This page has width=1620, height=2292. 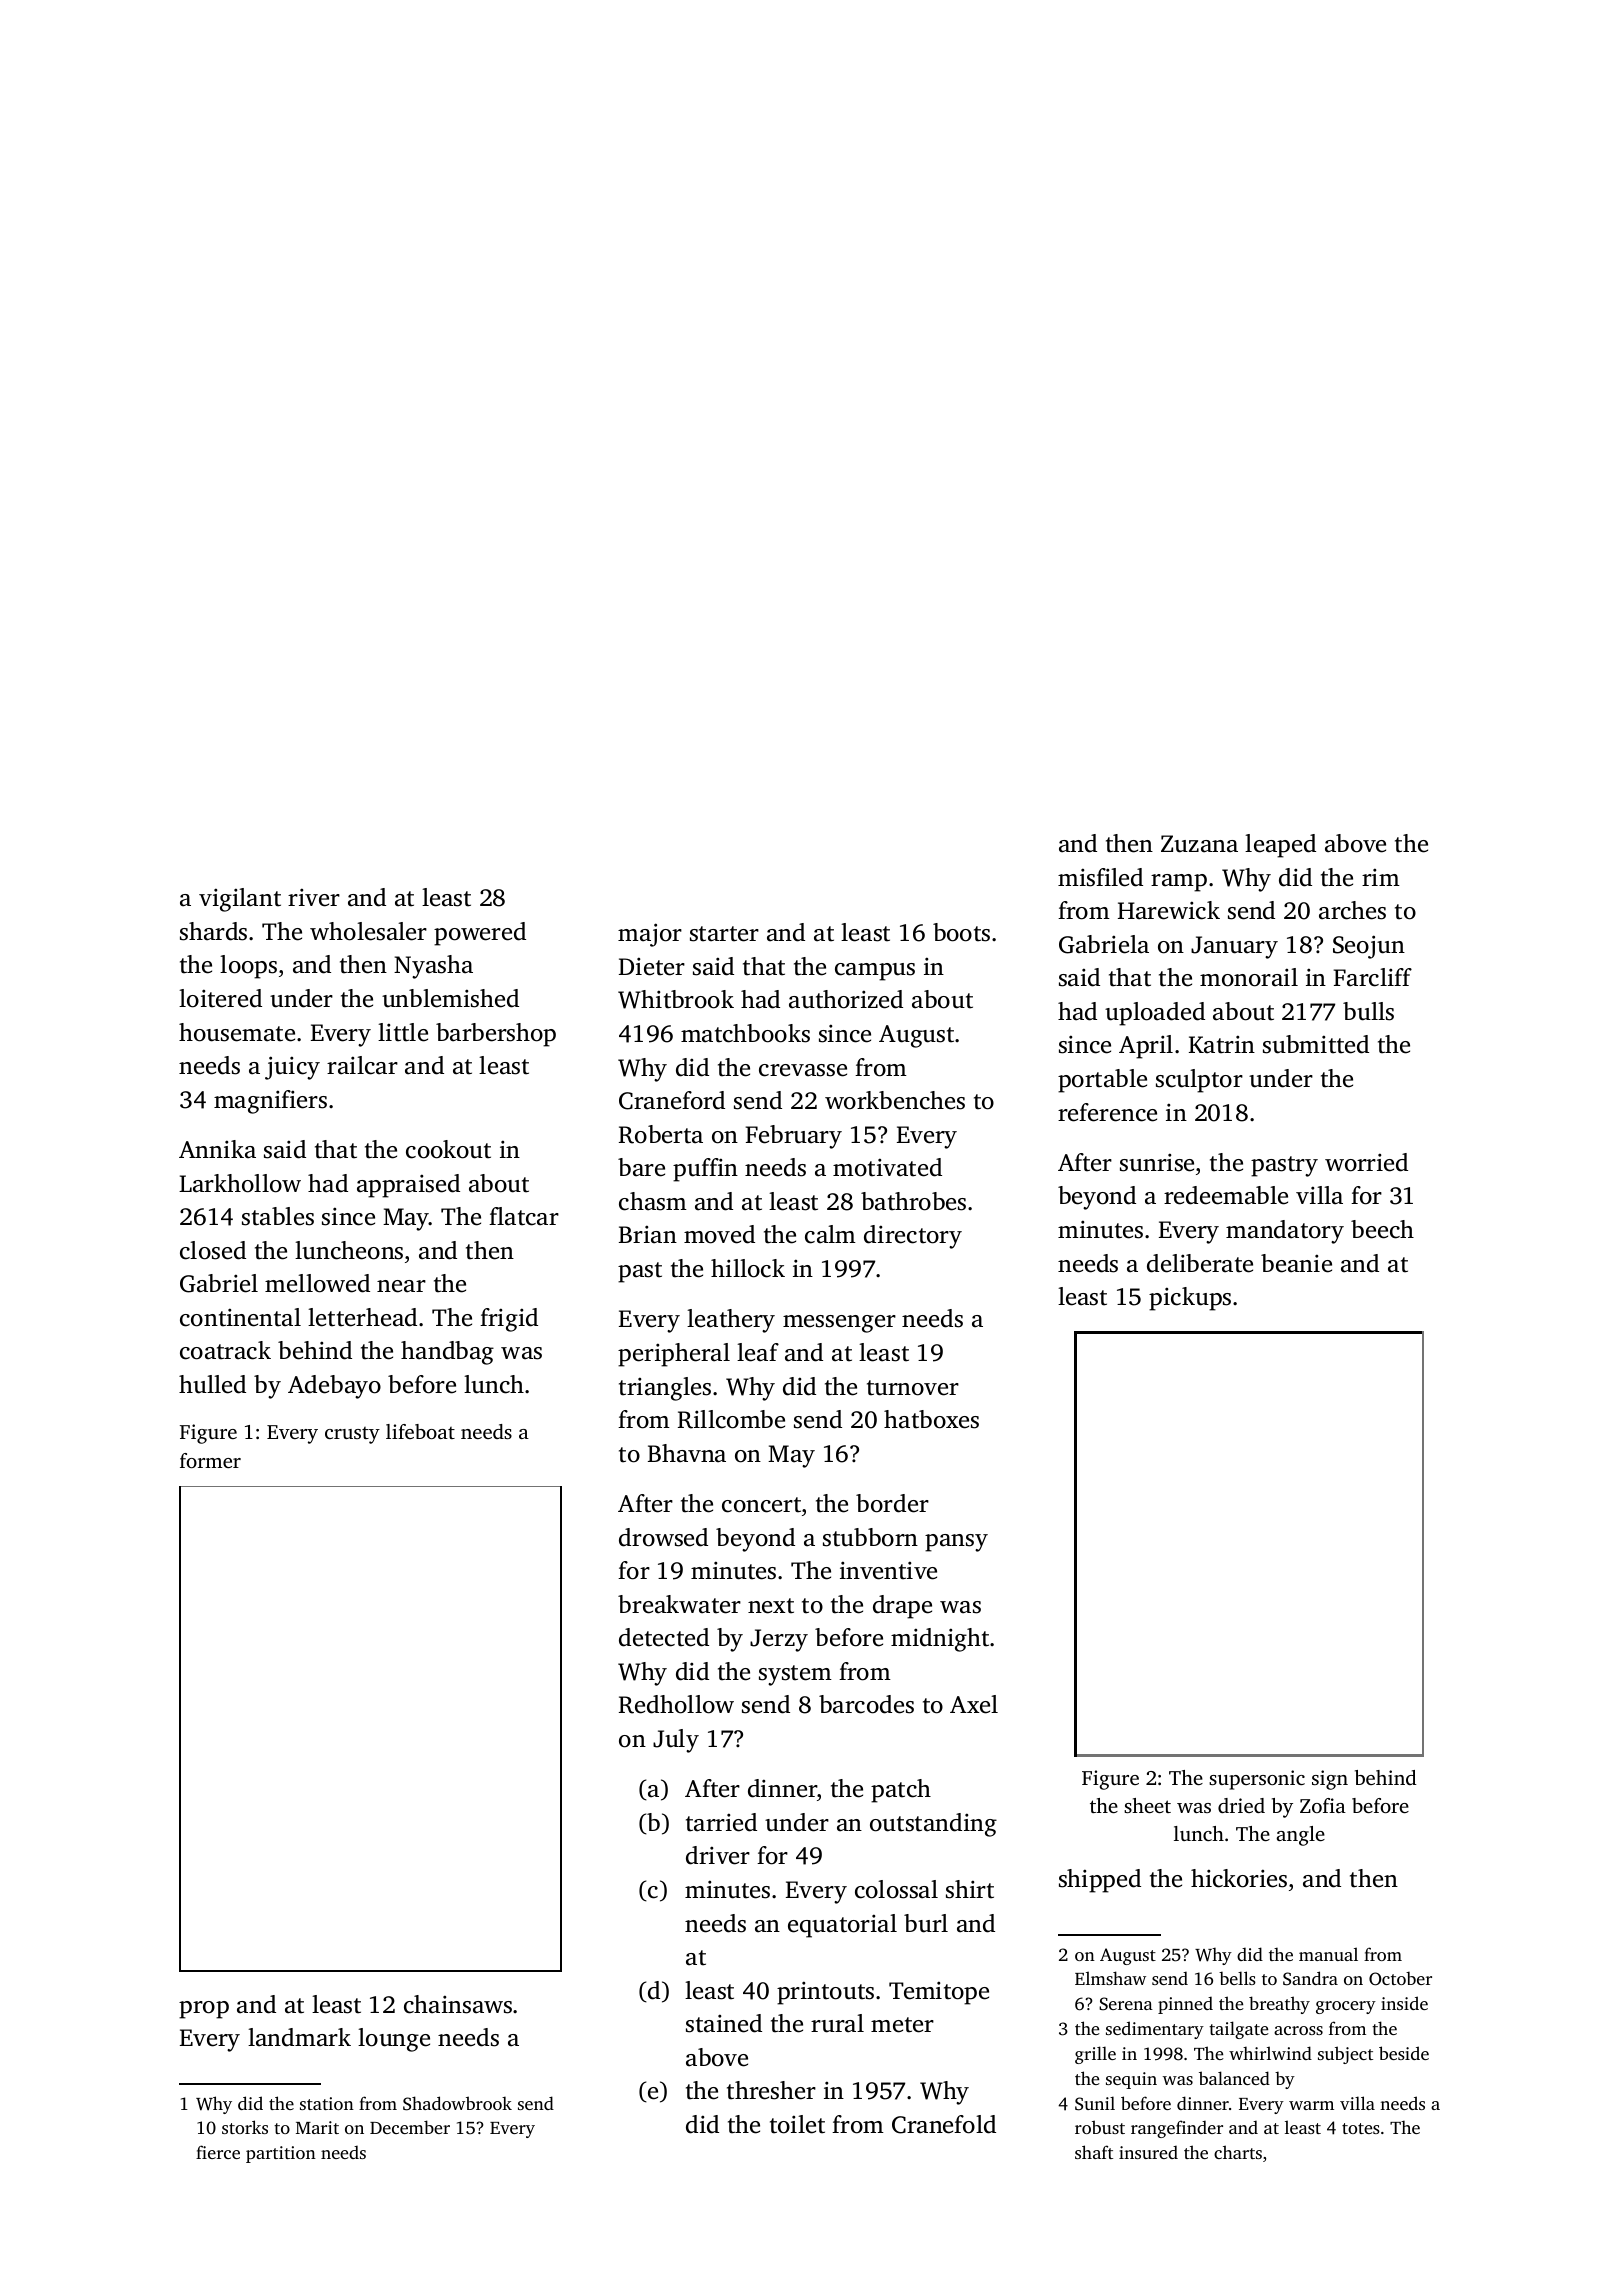 I want to click on December, so click(x=410, y=2127).
